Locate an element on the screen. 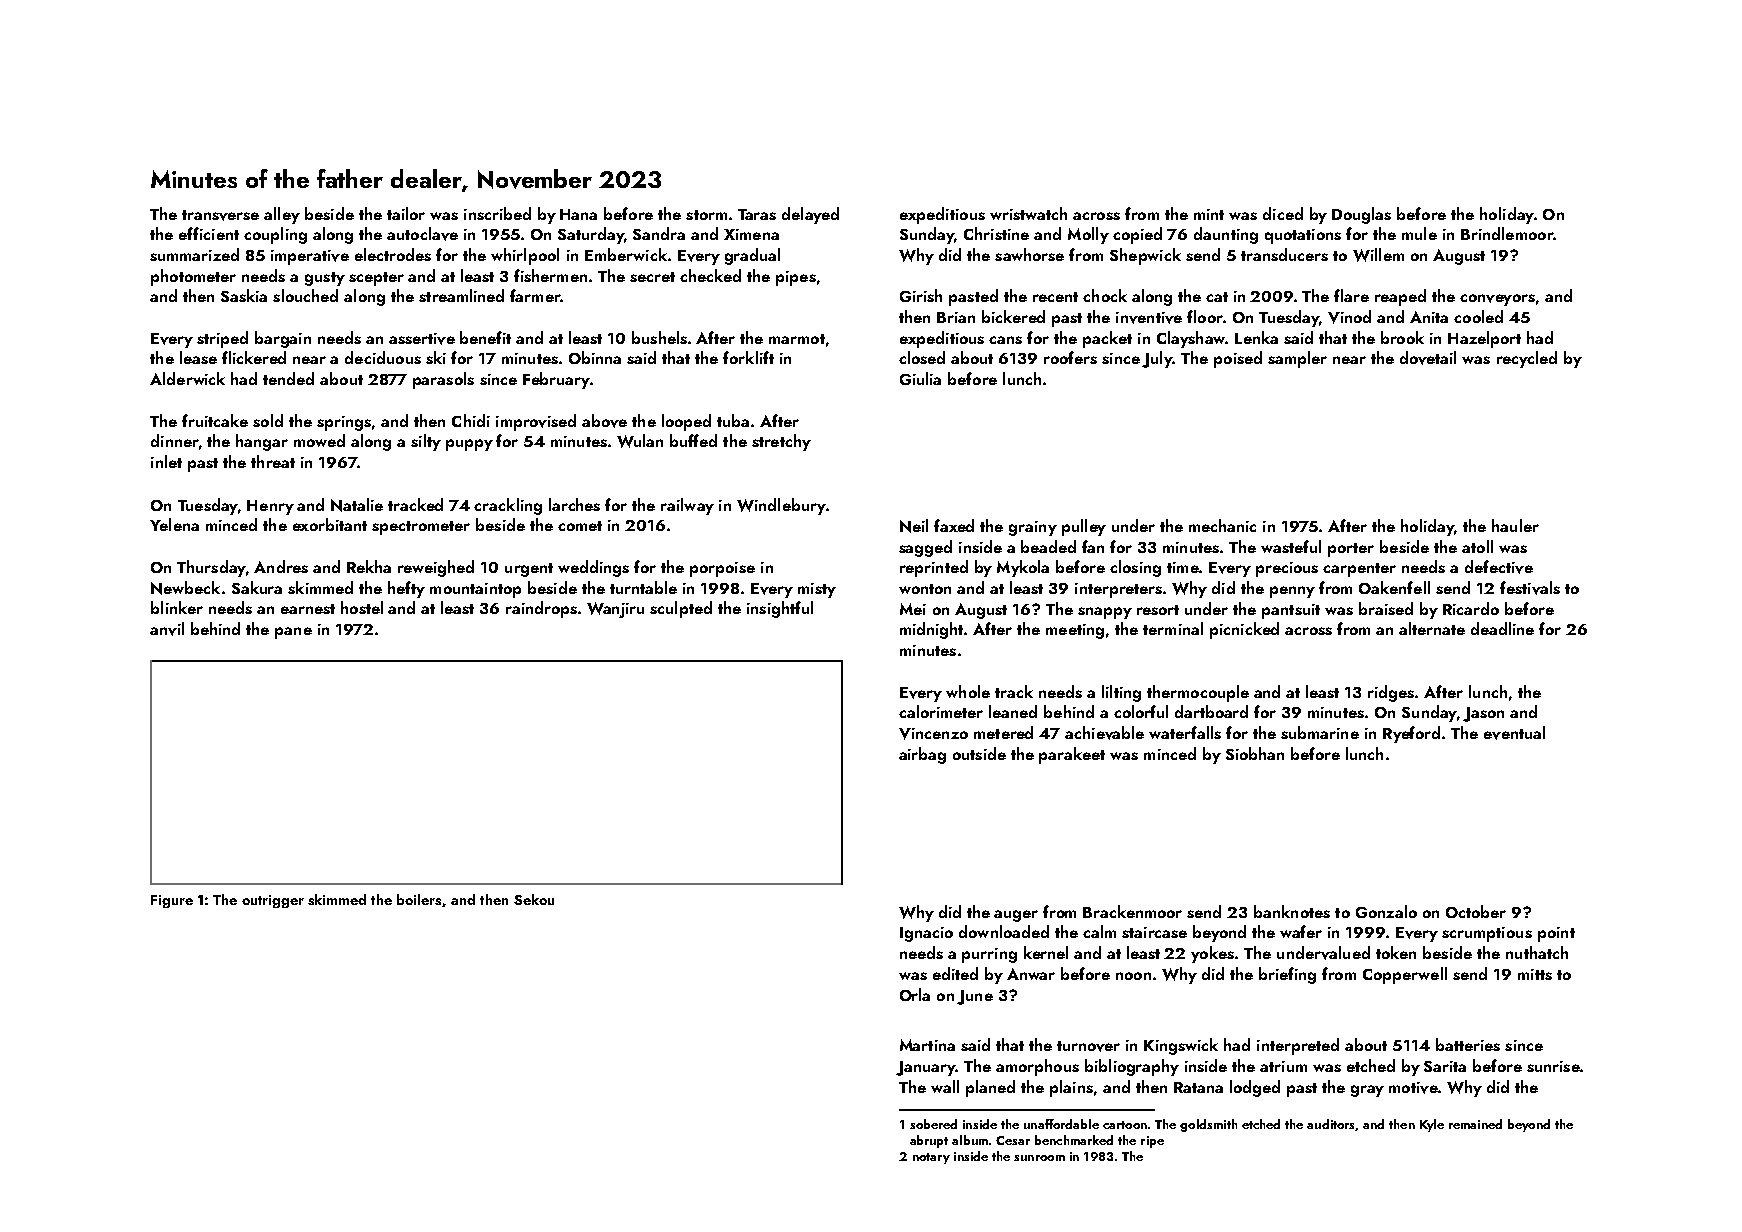 This screenshot has height=1232, width=1742. notary is located at coordinates (931, 1158).
